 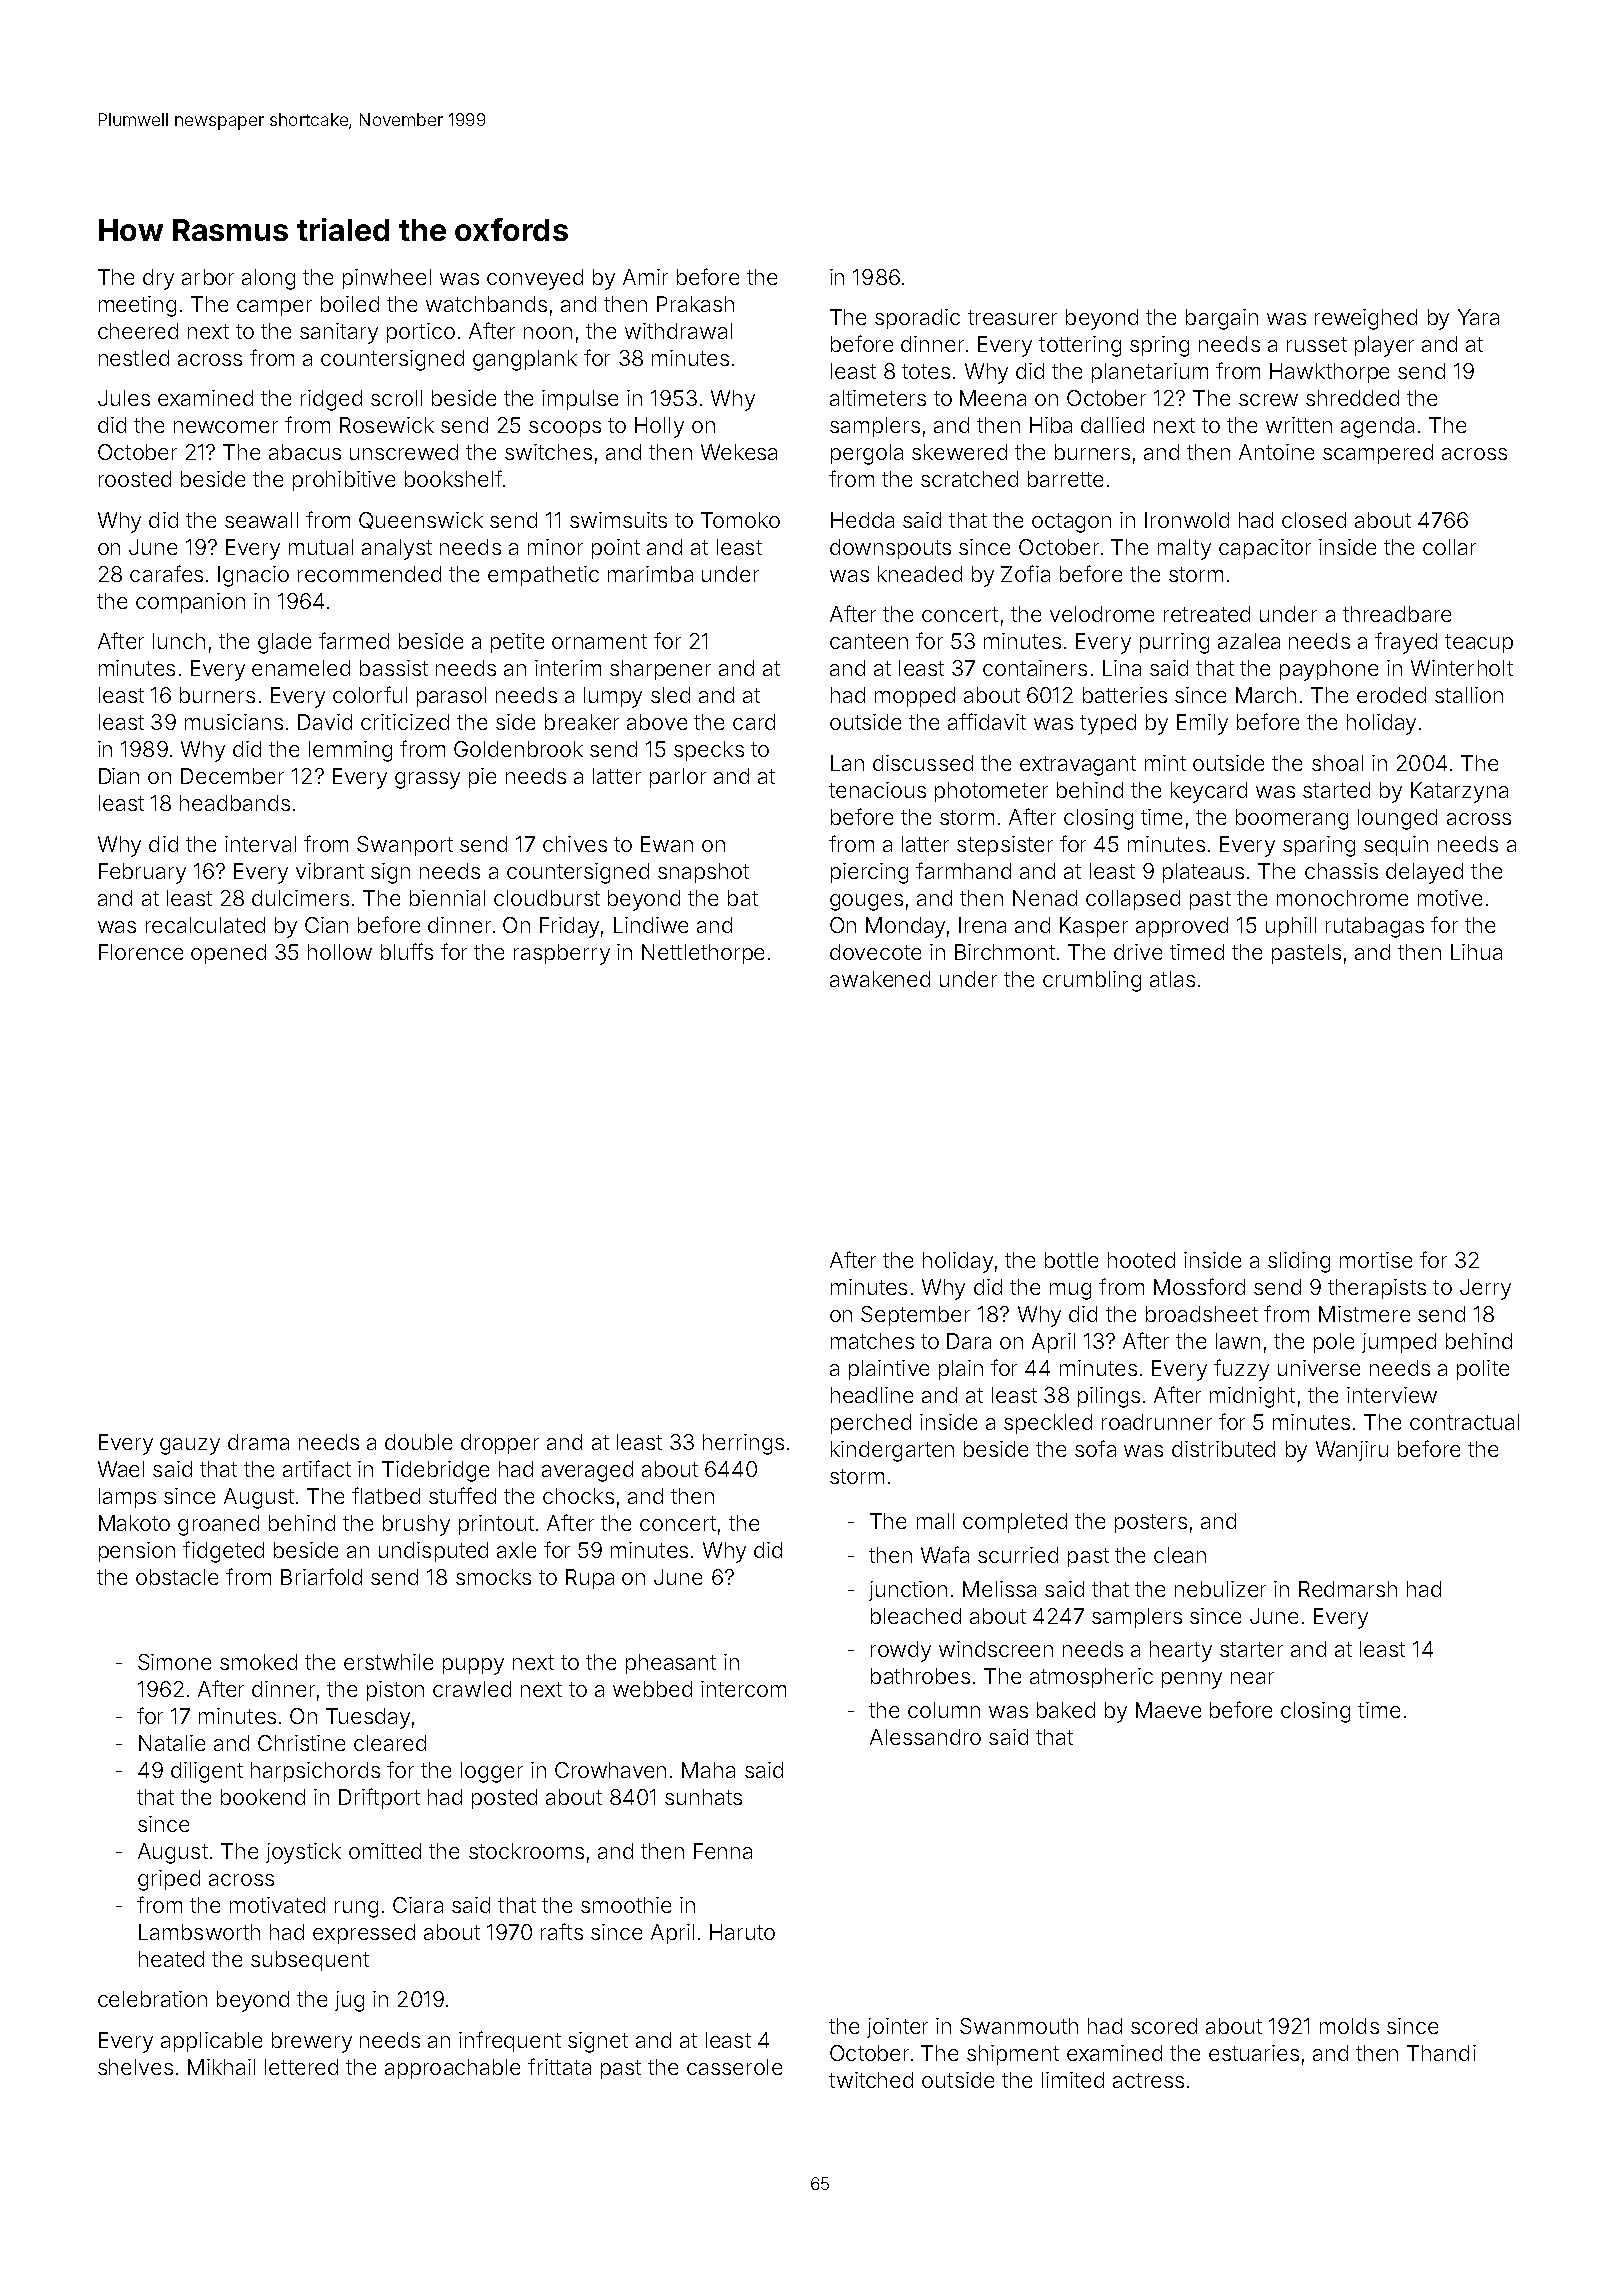 What do you see at coordinates (1180, 1555) in the screenshot?
I see `clean` at bounding box center [1180, 1555].
